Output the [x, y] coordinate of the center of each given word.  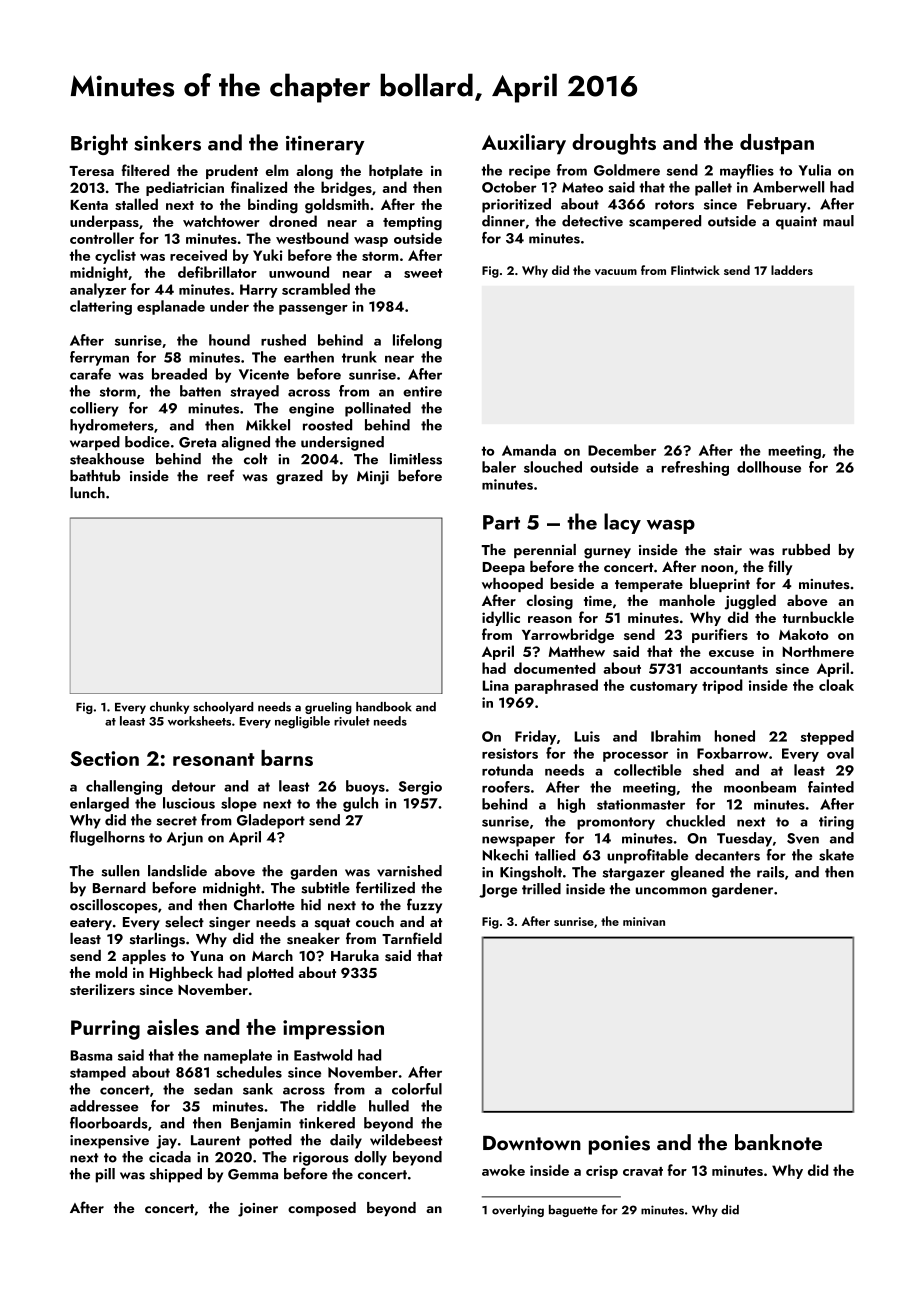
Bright [99, 144]
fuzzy [424, 906]
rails [770, 872]
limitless [416, 459]
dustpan [777, 144]
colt [256, 459]
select [184, 922]
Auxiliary [524, 144]
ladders [792, 270]
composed [322, 1209]
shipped [176, 1175]
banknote [778, 1142]
